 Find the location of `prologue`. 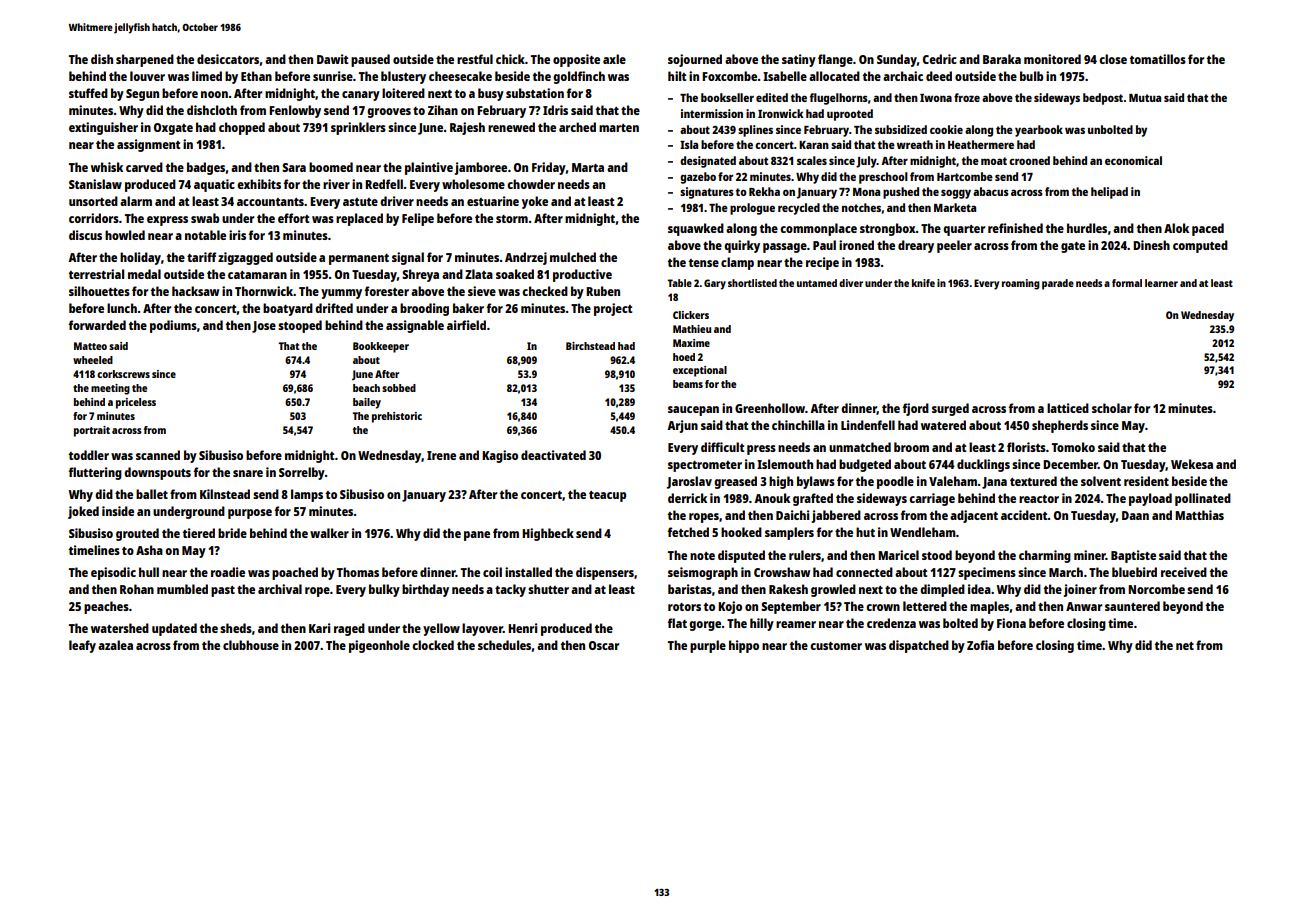

prologue is located at coordinates (752, 209).
